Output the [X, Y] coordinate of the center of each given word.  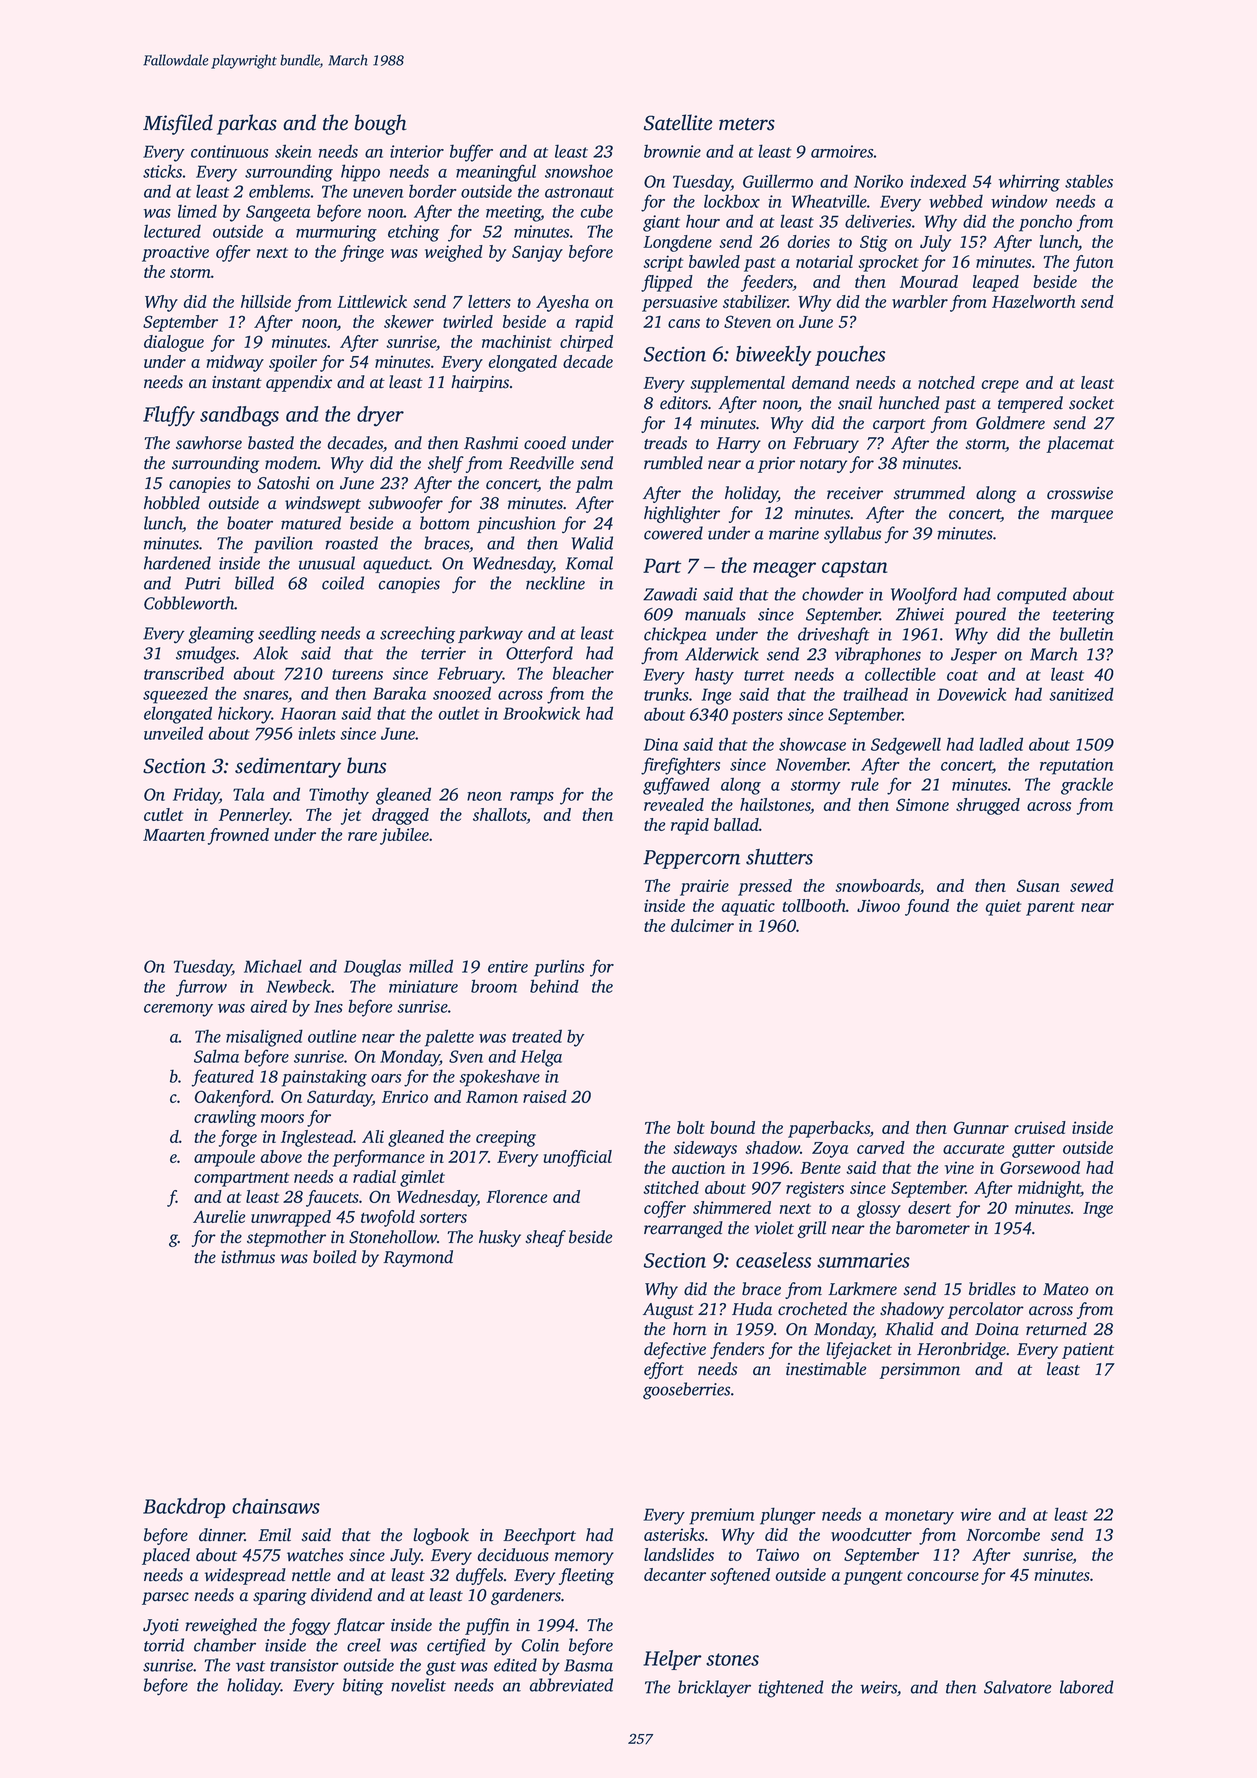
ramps [532, 798]
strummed [929, 493]
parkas [247, 124]
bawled [714, 261]
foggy [309, 1626]
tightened [791, 1689]
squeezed [175, 695]
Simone [922, 804]
